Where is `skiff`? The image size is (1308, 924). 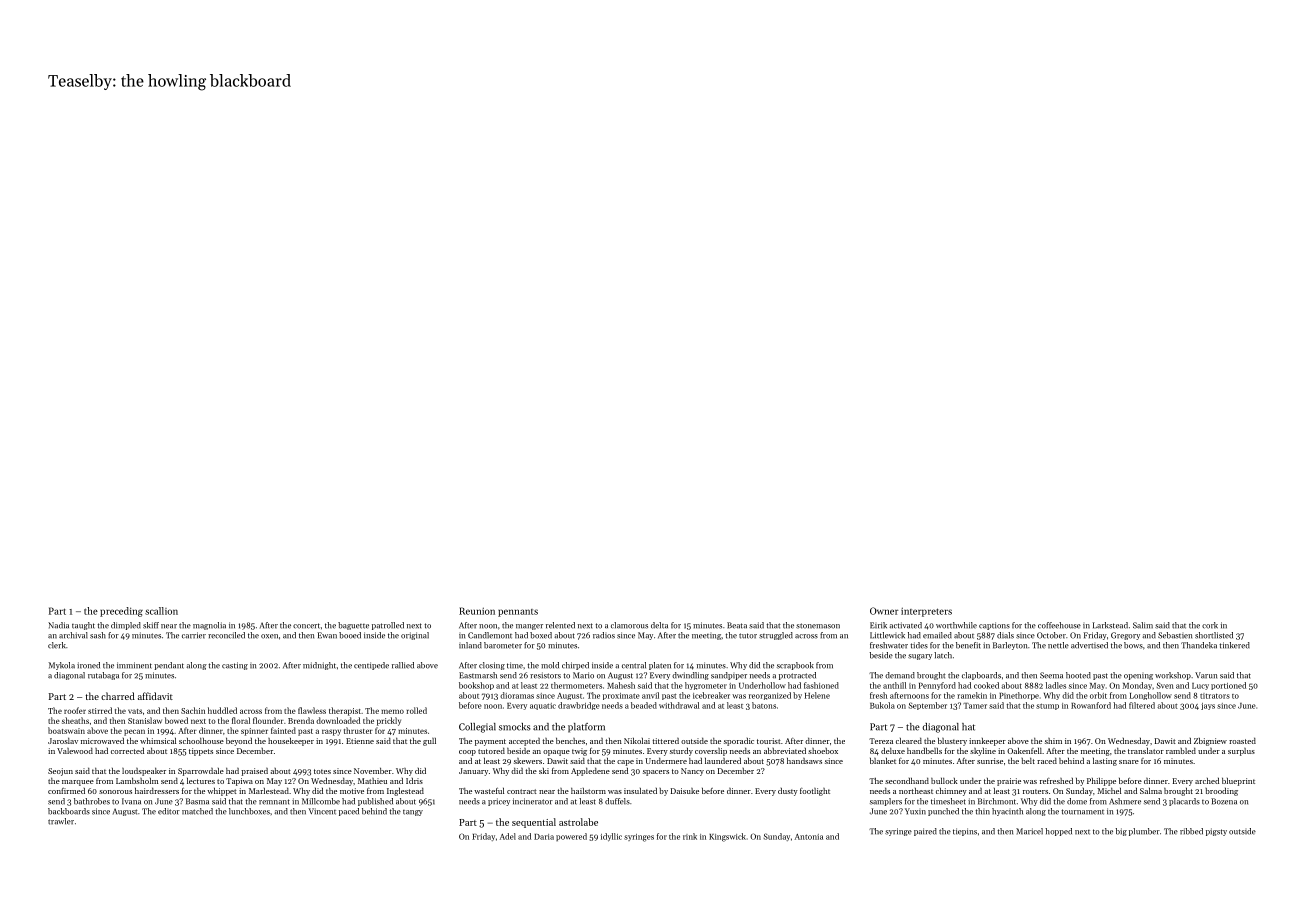 skiff is located at coordinates (151, 625).
